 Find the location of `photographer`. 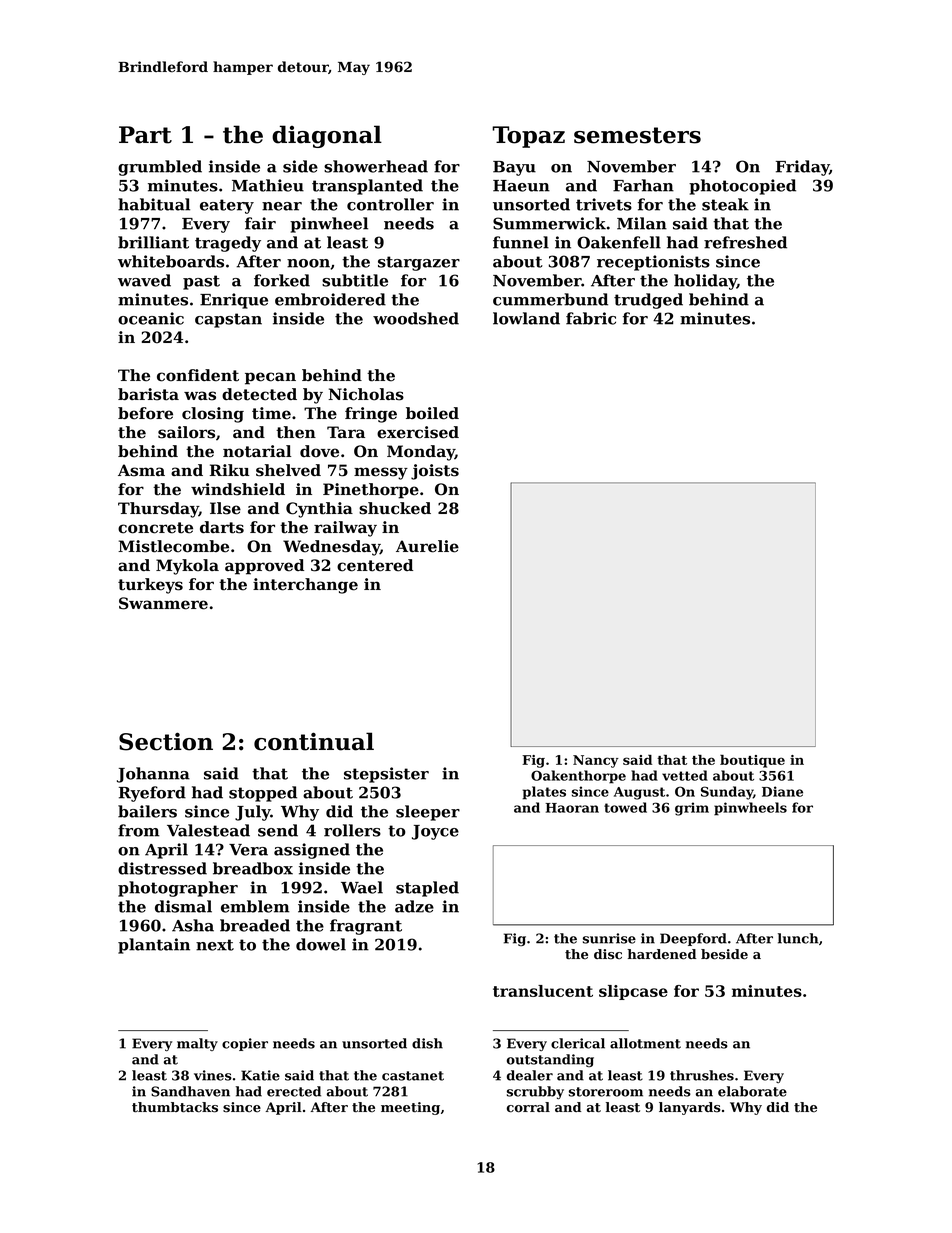

photographer is located at coordinates (178, 889).
